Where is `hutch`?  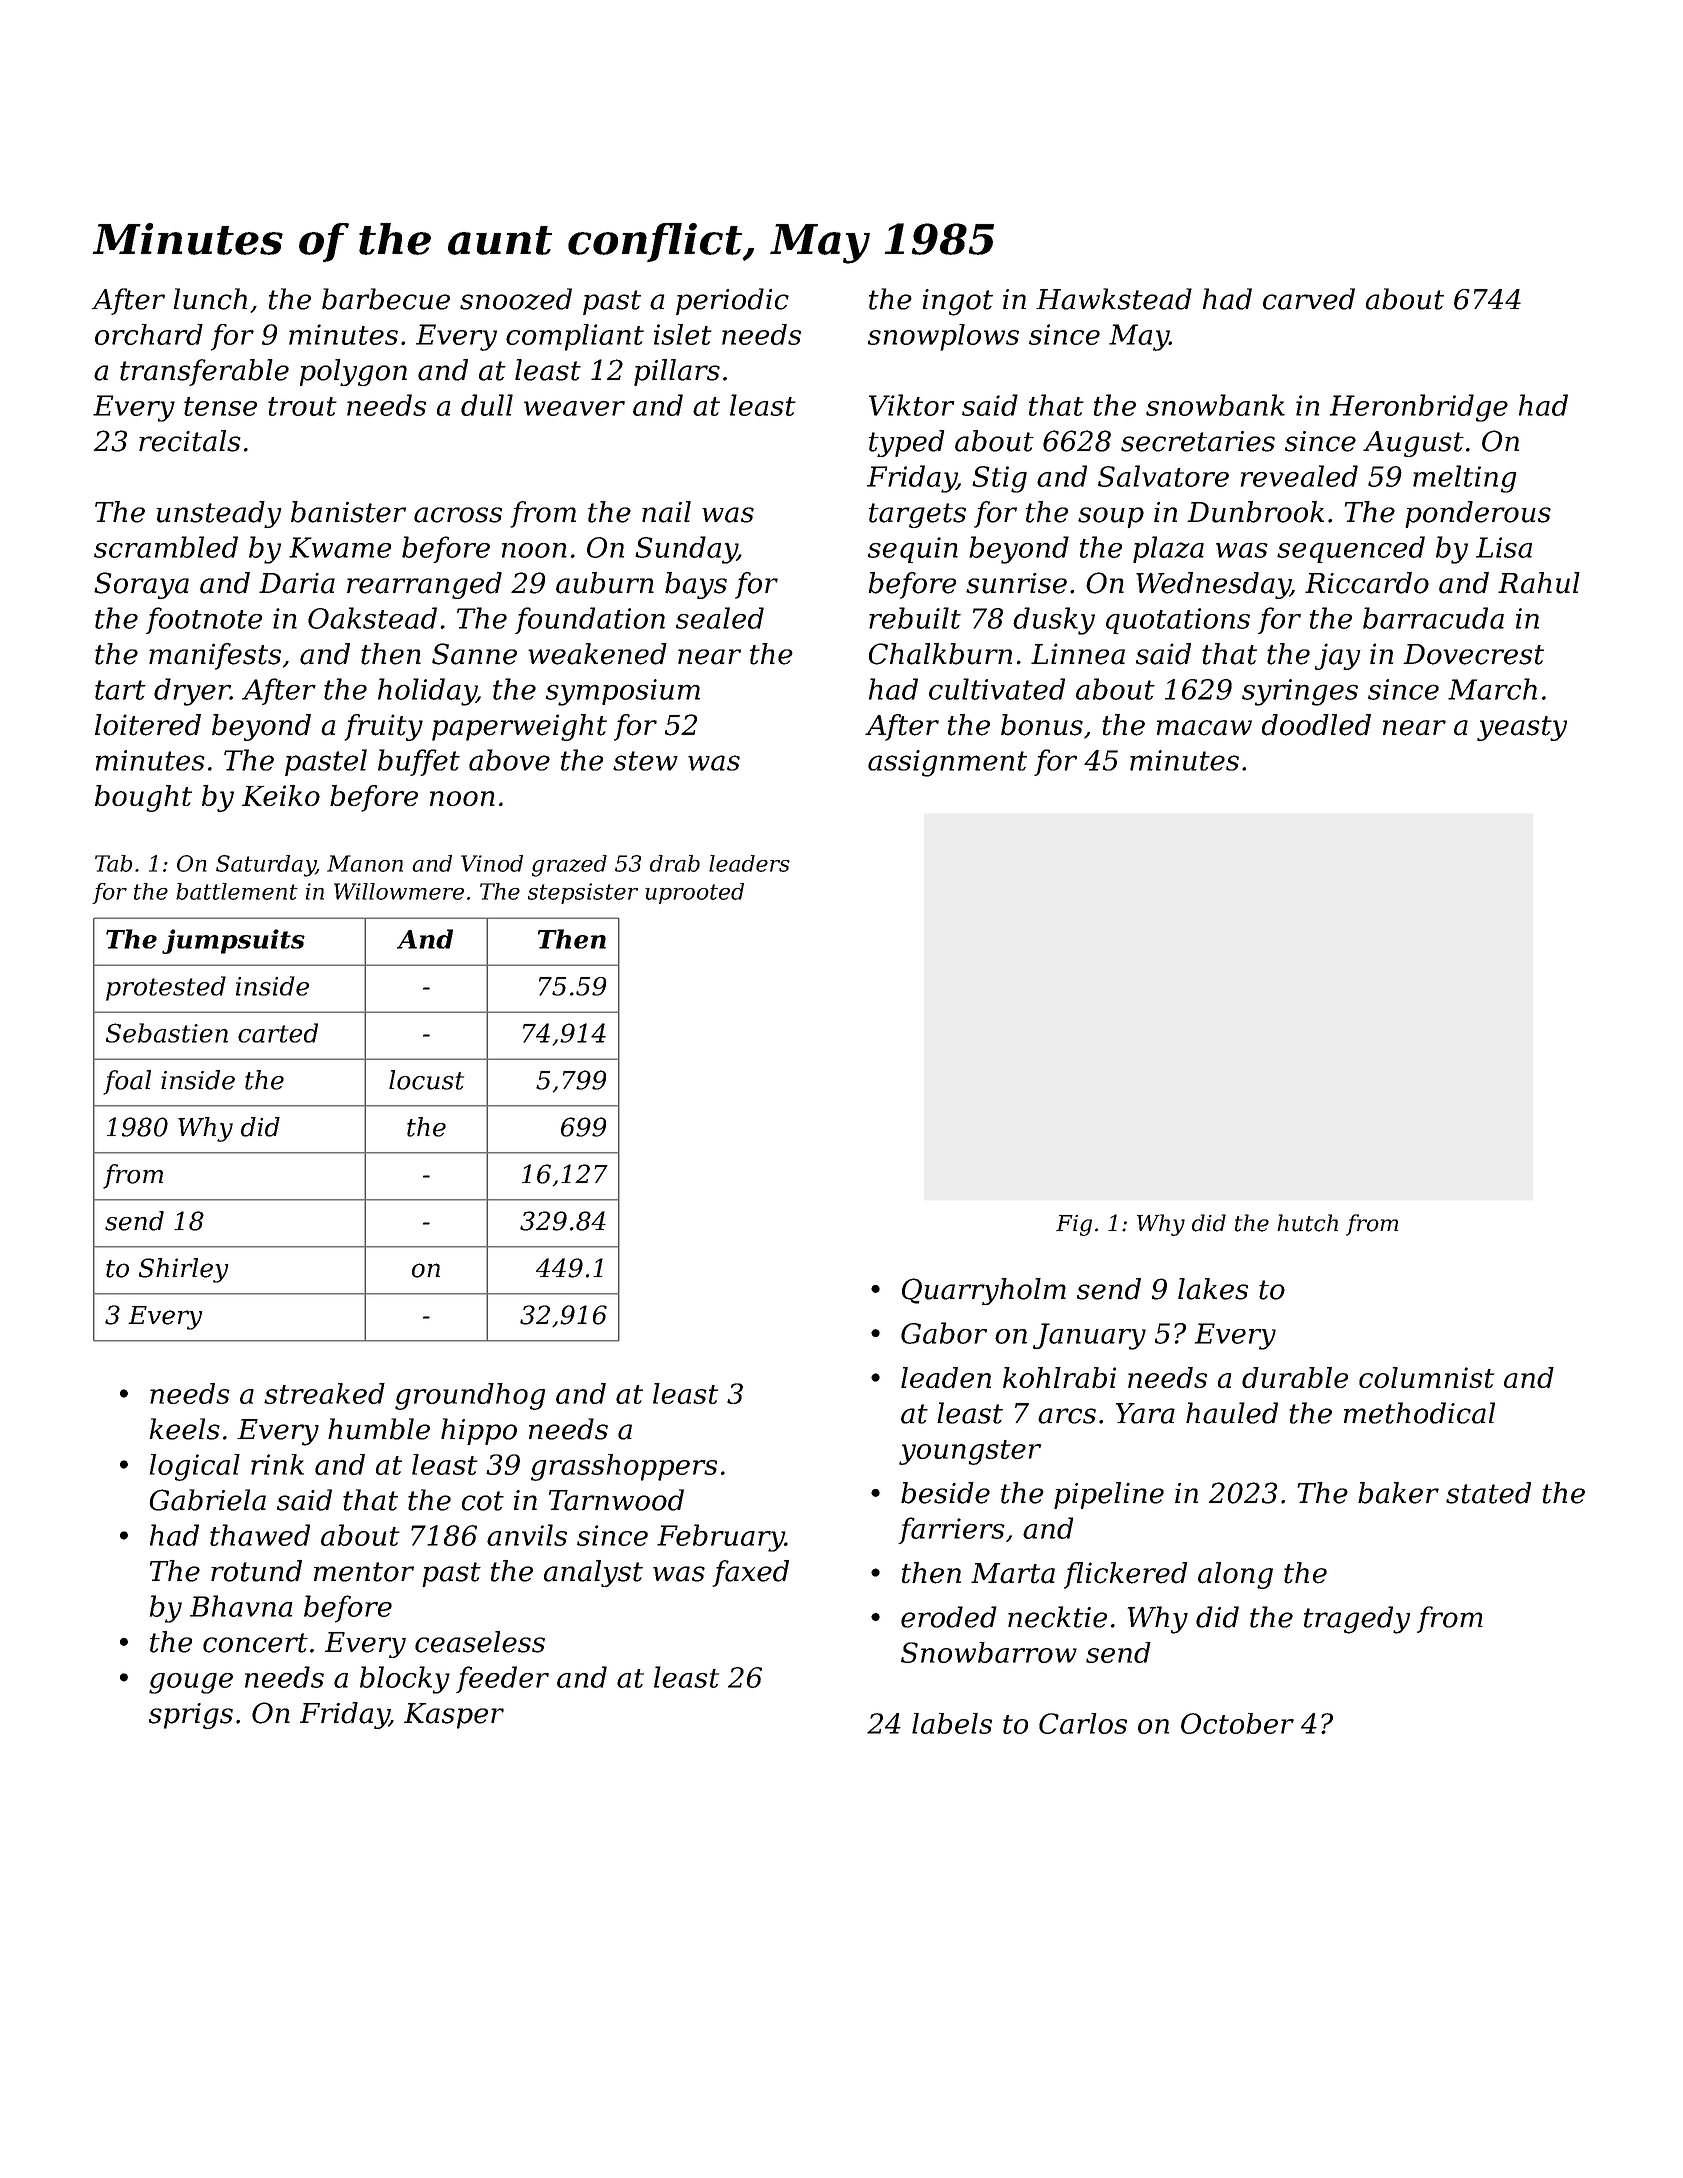
hutch is located at coordinates (1307, 1223).
